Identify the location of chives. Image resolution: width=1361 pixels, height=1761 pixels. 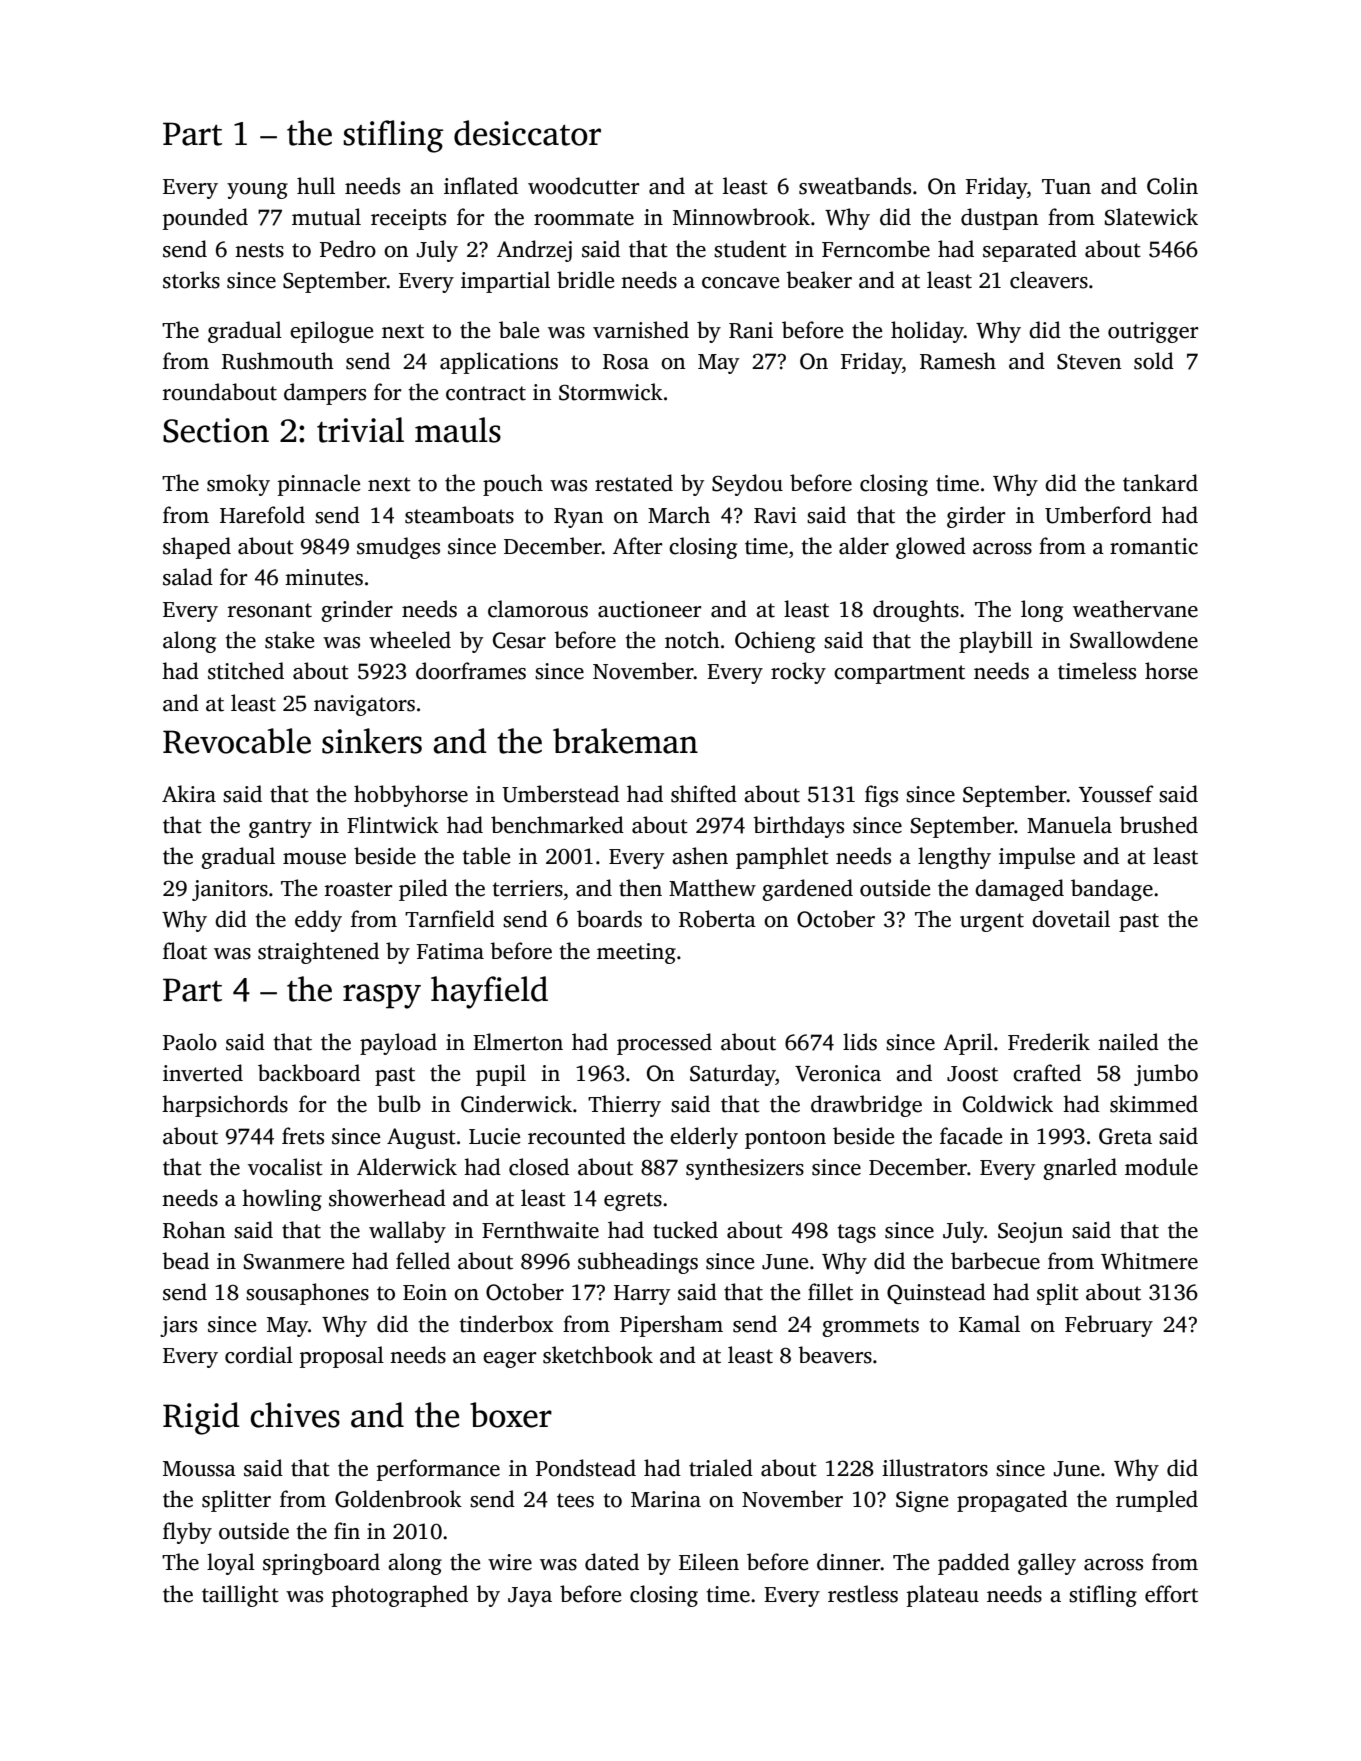
(295, 1415).
